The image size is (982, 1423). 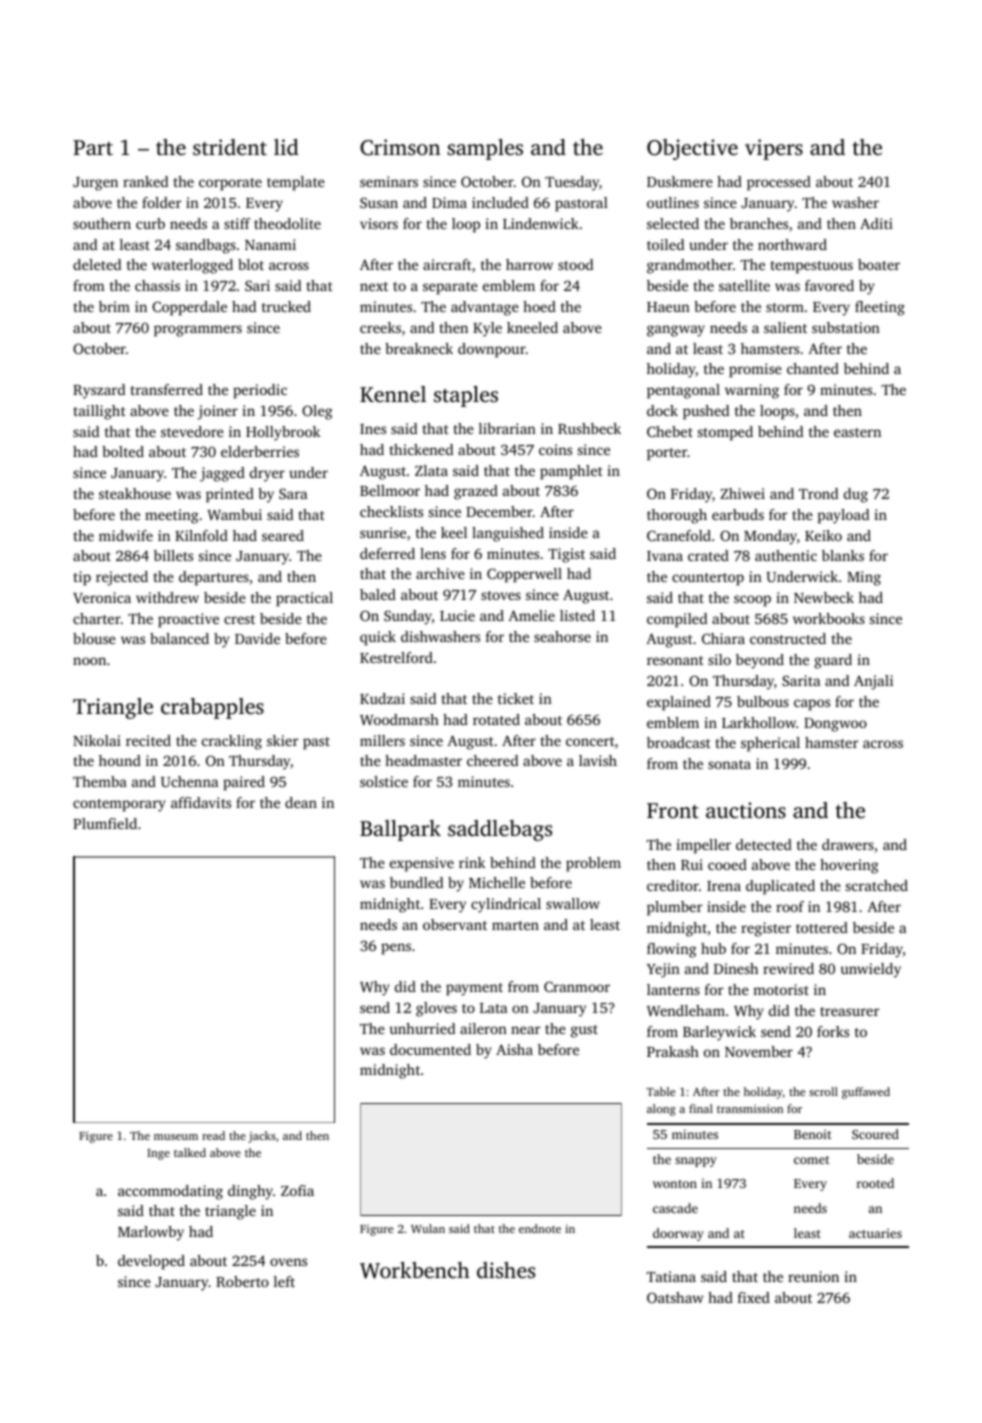 What do you see at coordinates (866, 1093) in the image?
I see `guffawed` at bounding box center [866, 1093].
